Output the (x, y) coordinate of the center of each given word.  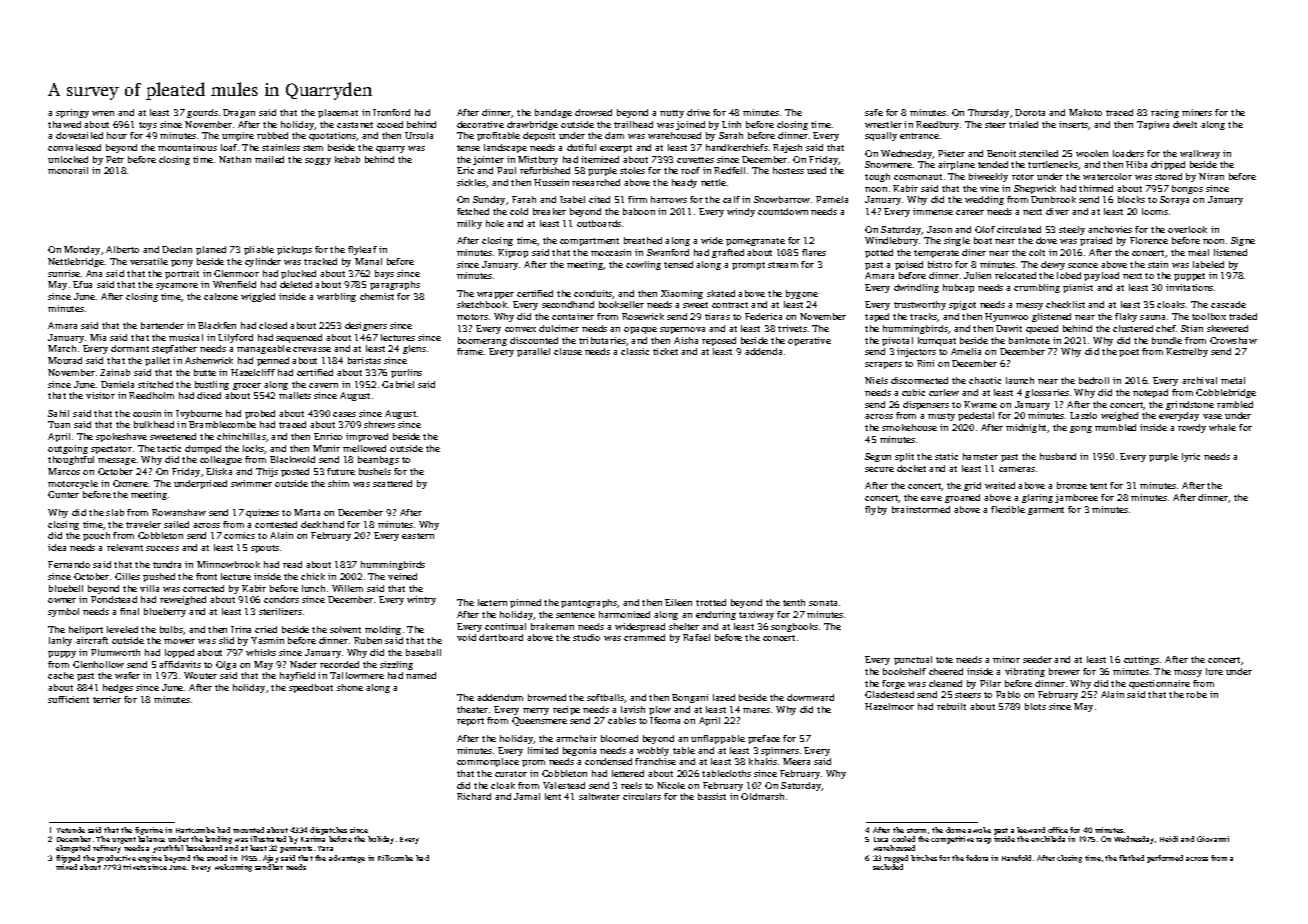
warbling (336, 297)
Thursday (988, 113)
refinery (107, 849)
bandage (553, 113)
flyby (876, 510)
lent (553, 796)
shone (350, 687)
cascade (1228, 304)
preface (764, 739)
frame (470, 351)
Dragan (239, 113)
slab (115, 512)
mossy (1188, 673)
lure (1214, 671)
